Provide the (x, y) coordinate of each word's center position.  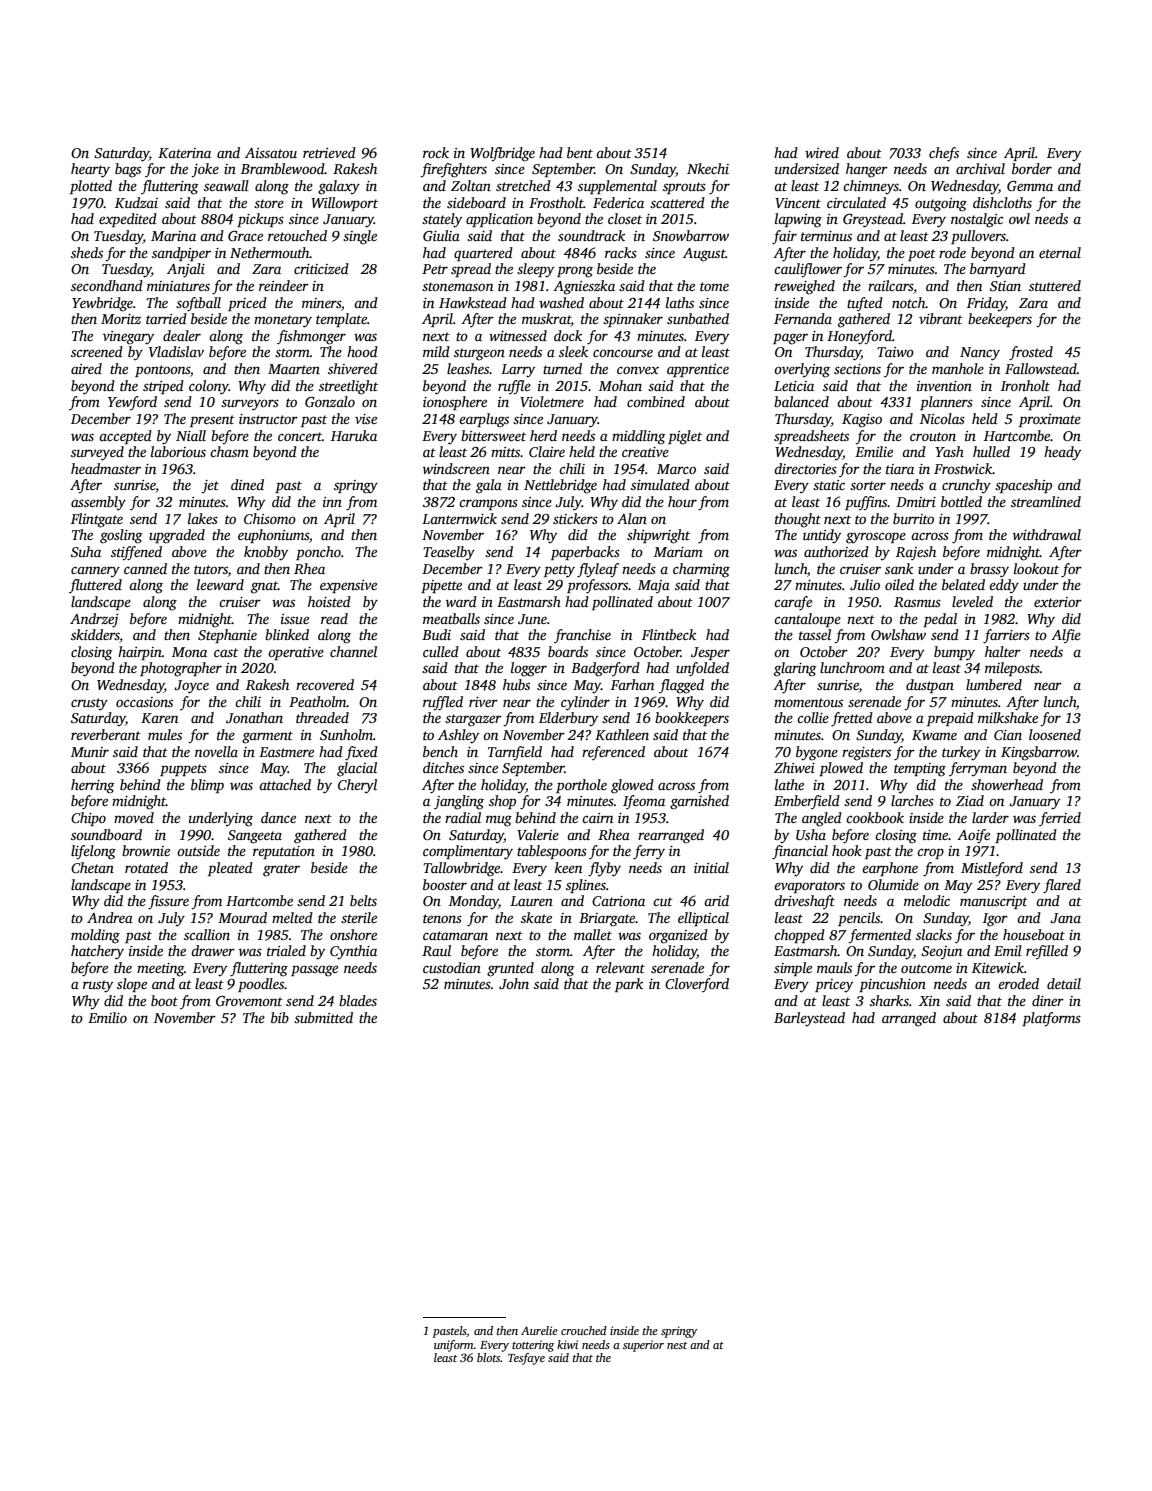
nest (677, 1345)
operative (296, 653)
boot (164, 1000)
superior (643, 1346)
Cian (1008, 735)
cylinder (585, 703)
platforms (1051, 1019)
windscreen (456, 468)
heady (1062, 453)
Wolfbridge (502, 154)
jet (210, 486)
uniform (454, 1346)
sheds (87, 252)
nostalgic (977, 220)
